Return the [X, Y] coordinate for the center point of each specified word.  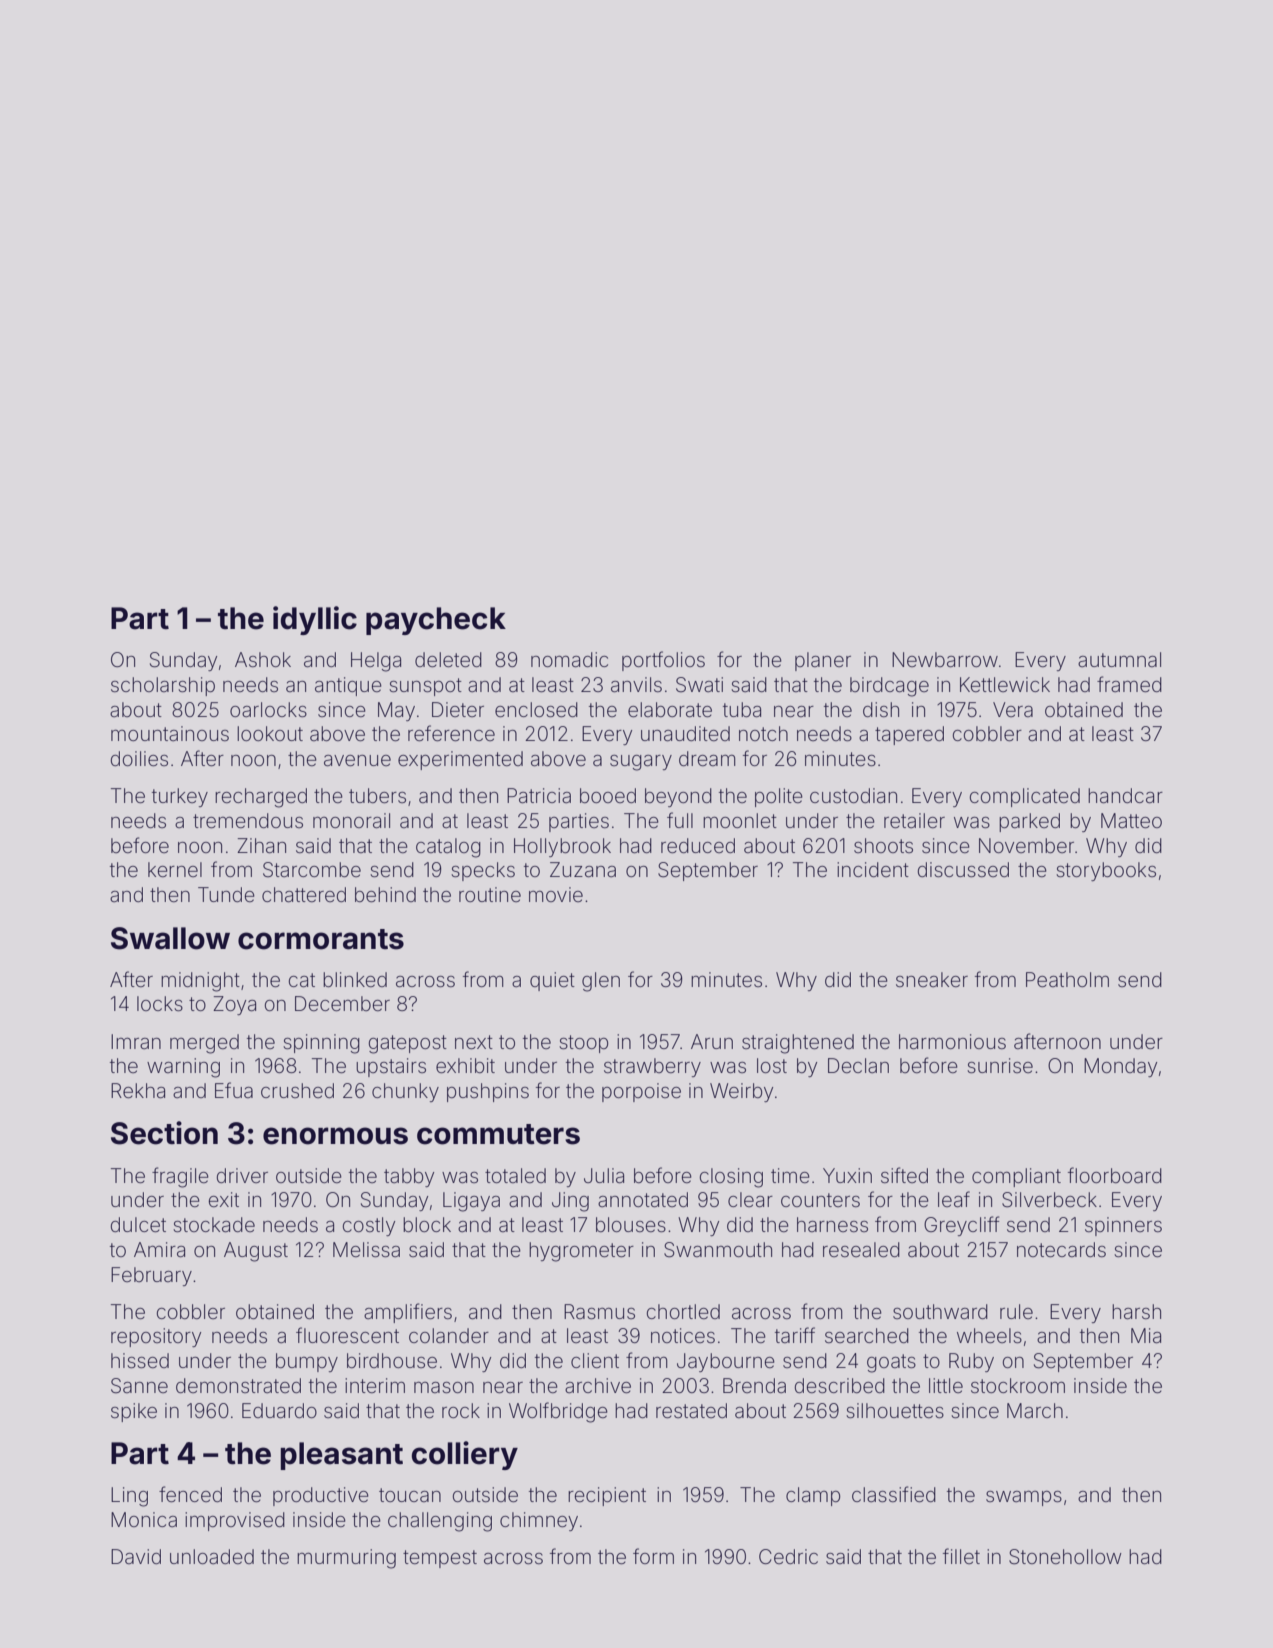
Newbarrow [945, 659]
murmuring [346, 1559]
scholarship [163, 686]
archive [598, 1385]
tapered [909, 735]
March [1035, 1410]
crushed [297, 1090]
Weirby [741, 1092]
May [396, 711]
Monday [1120, 1067]
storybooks [1106, 871]
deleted [448, 659]
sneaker [932, 979]
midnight [200, 982]
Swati [699, 685]
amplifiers [408, 1313]
